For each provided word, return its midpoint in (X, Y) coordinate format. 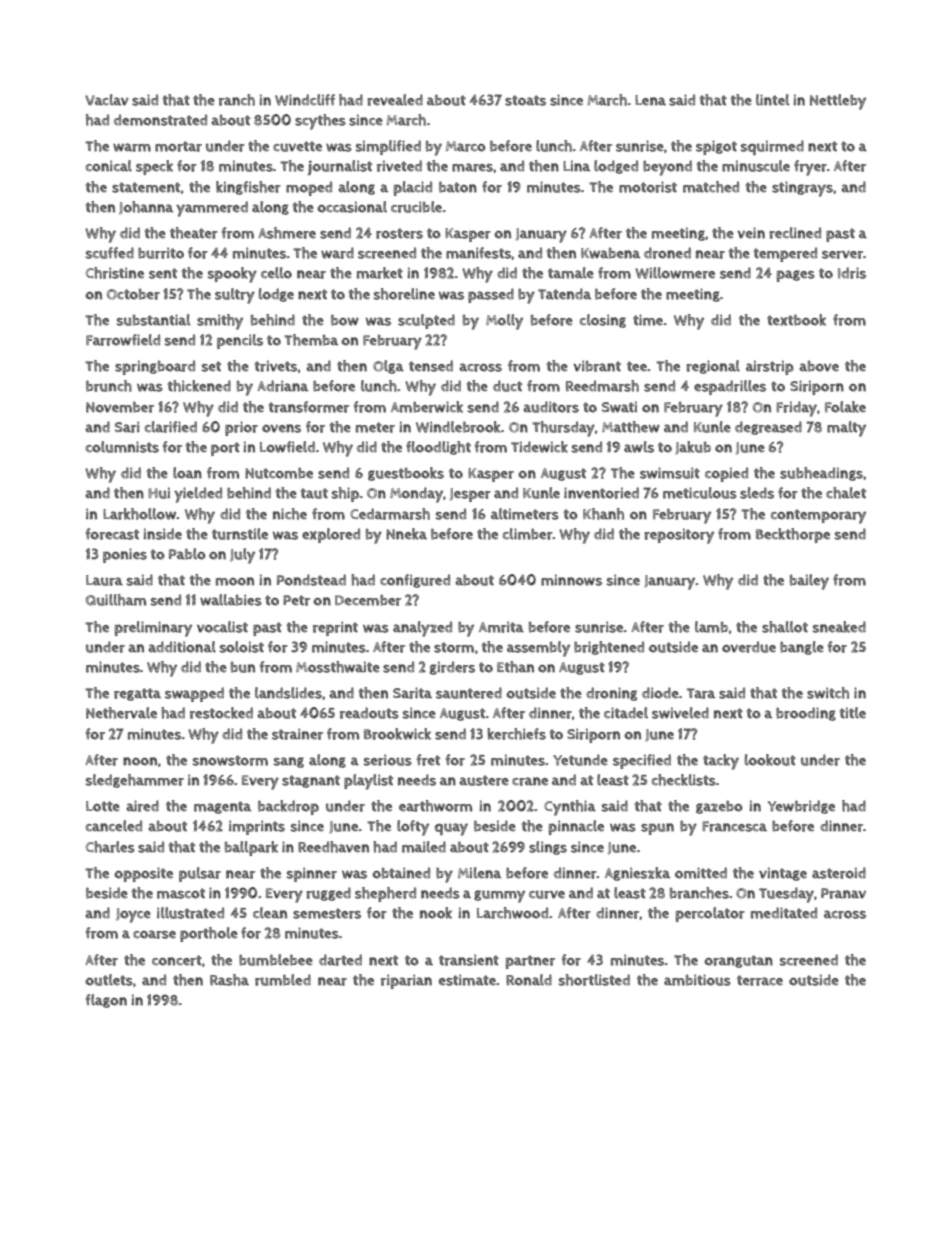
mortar (178, 146)
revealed (395, 100)
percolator (710, 914)
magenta (222, 807)
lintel (772, 100)
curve (547, 894)
